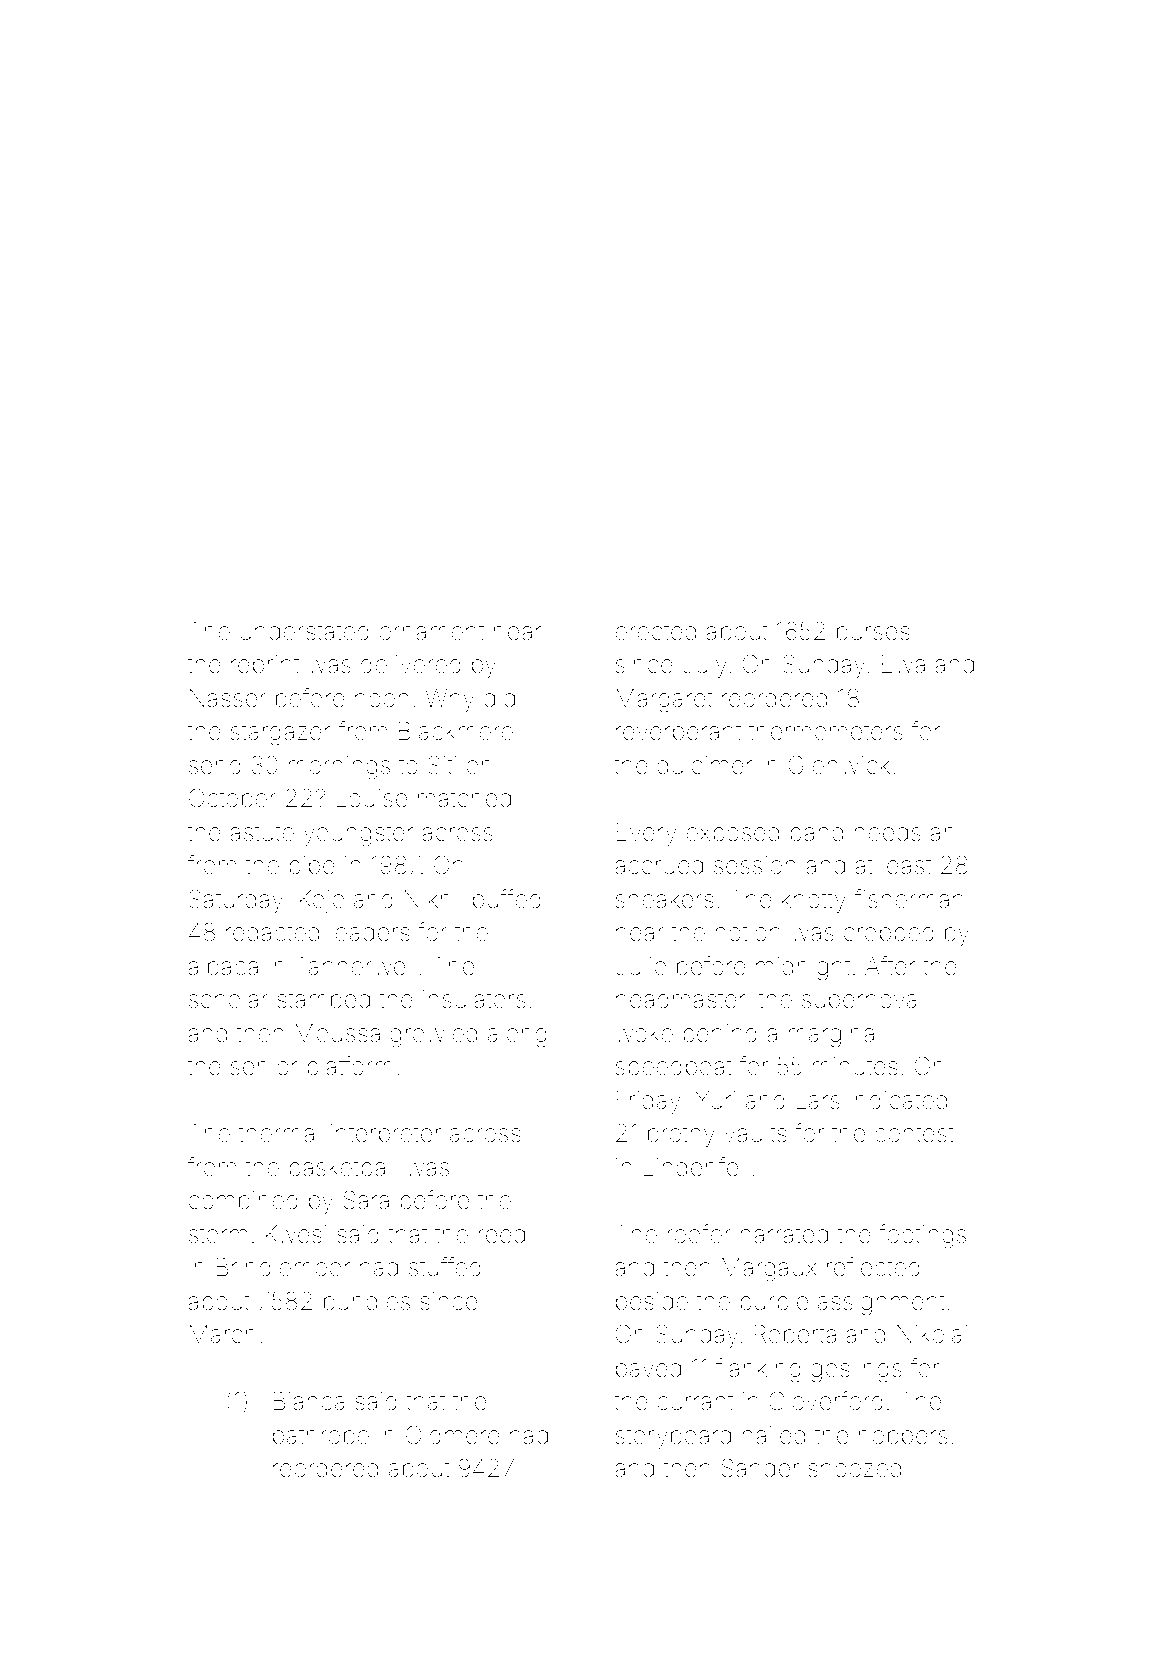 The height and width of the screenshot is (1654, 1165). What do you see at coordinates (826, 731) in the screenshot?
I see `thermometers` at bounding box center [826, 731].
